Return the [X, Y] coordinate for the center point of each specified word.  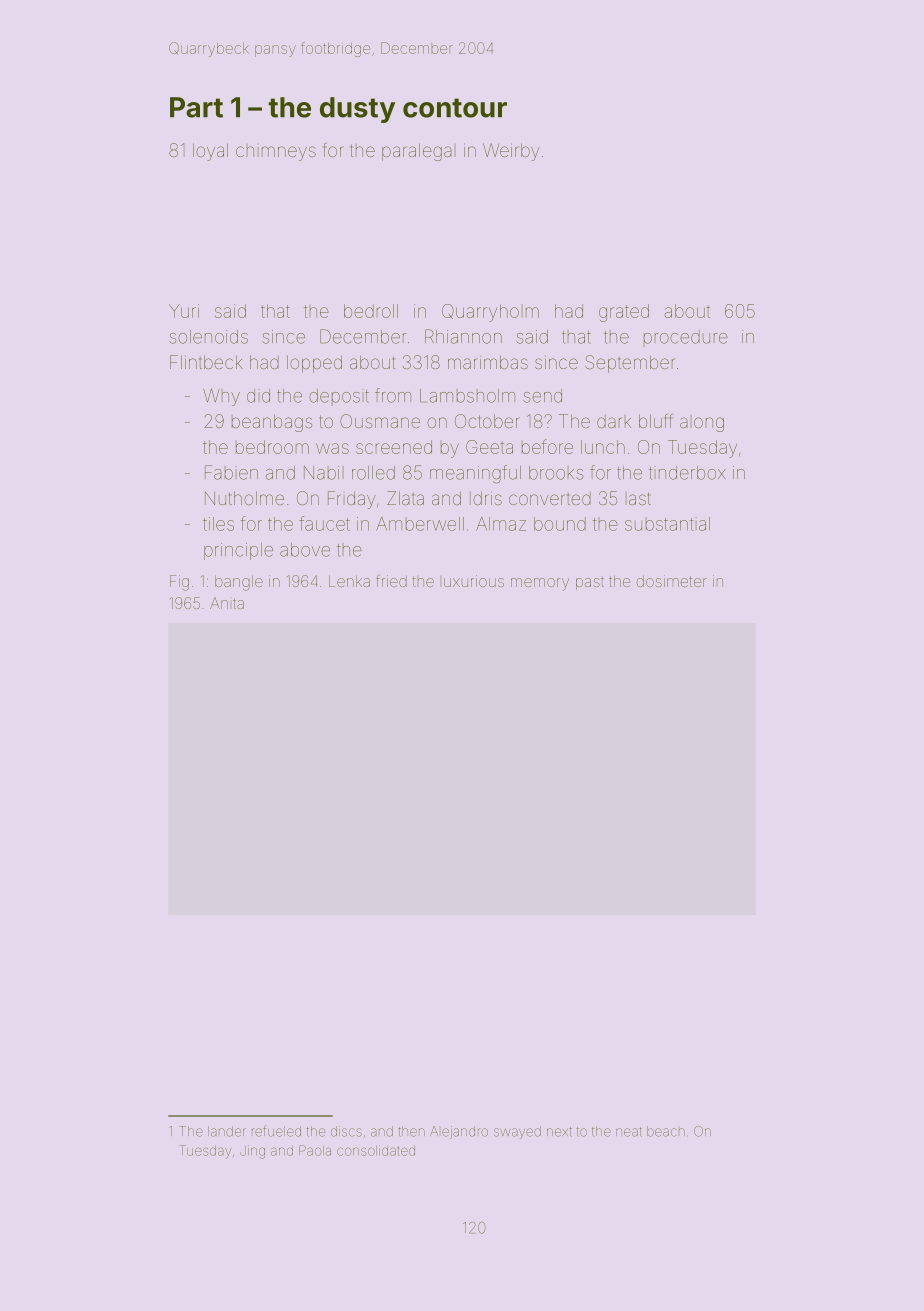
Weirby [511, 152]
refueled [276, 1131]
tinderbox [687, 473]
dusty [357, 110]
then [411, 1131]
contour [455, 108]
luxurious [474, 581]
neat [629, 1132]
